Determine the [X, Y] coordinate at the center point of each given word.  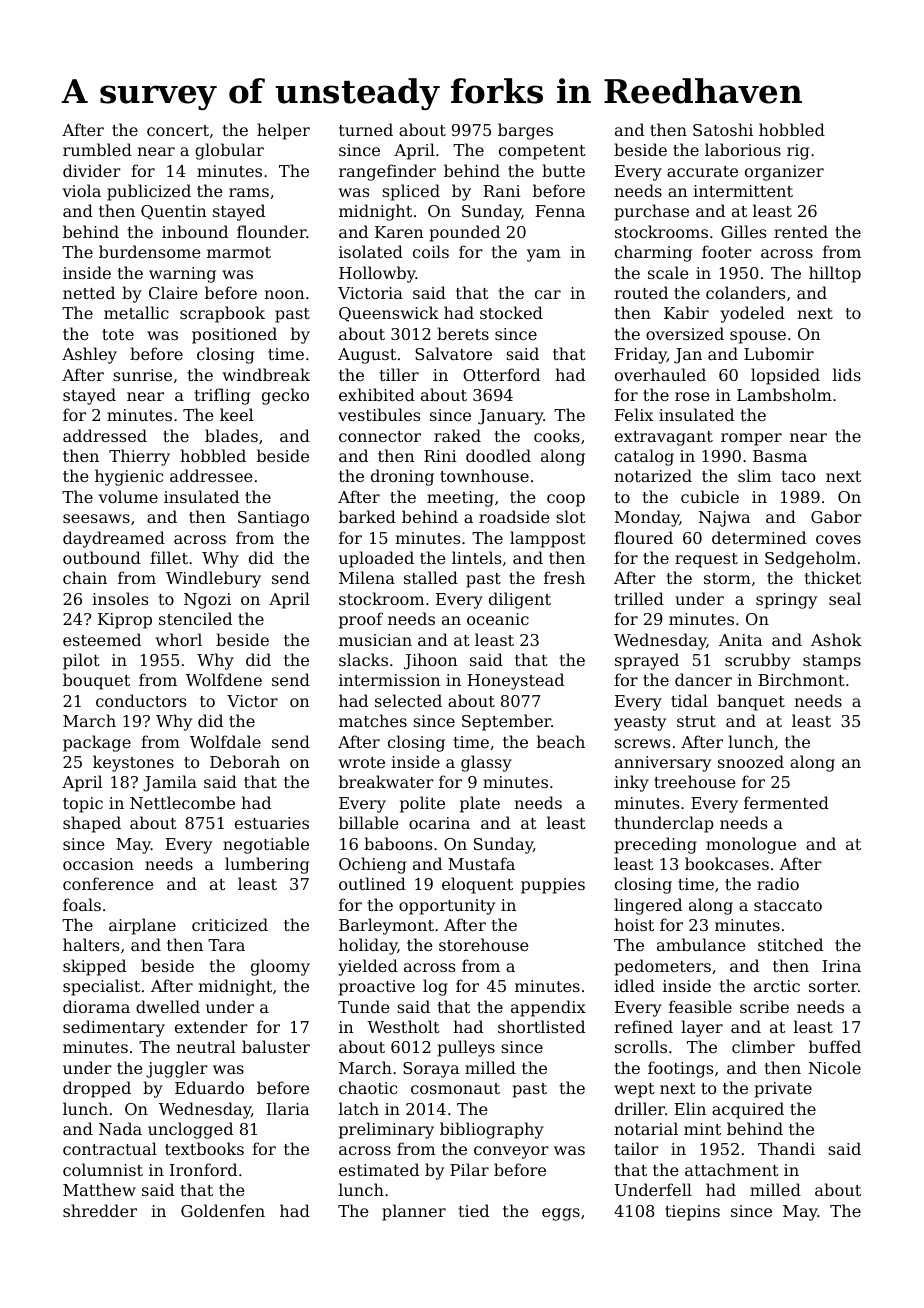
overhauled [660, 374]
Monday [647, 518]
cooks [557, 435]
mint [702, 1129]
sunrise [142, 375]
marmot [239, 252]
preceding [656, 845]
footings [680, 1069]
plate [480, 804]
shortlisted [541, 1026]
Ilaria [287, 1108]
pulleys [466, 1048]
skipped [94, 967]
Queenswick [389, 314]
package [97, 743]
